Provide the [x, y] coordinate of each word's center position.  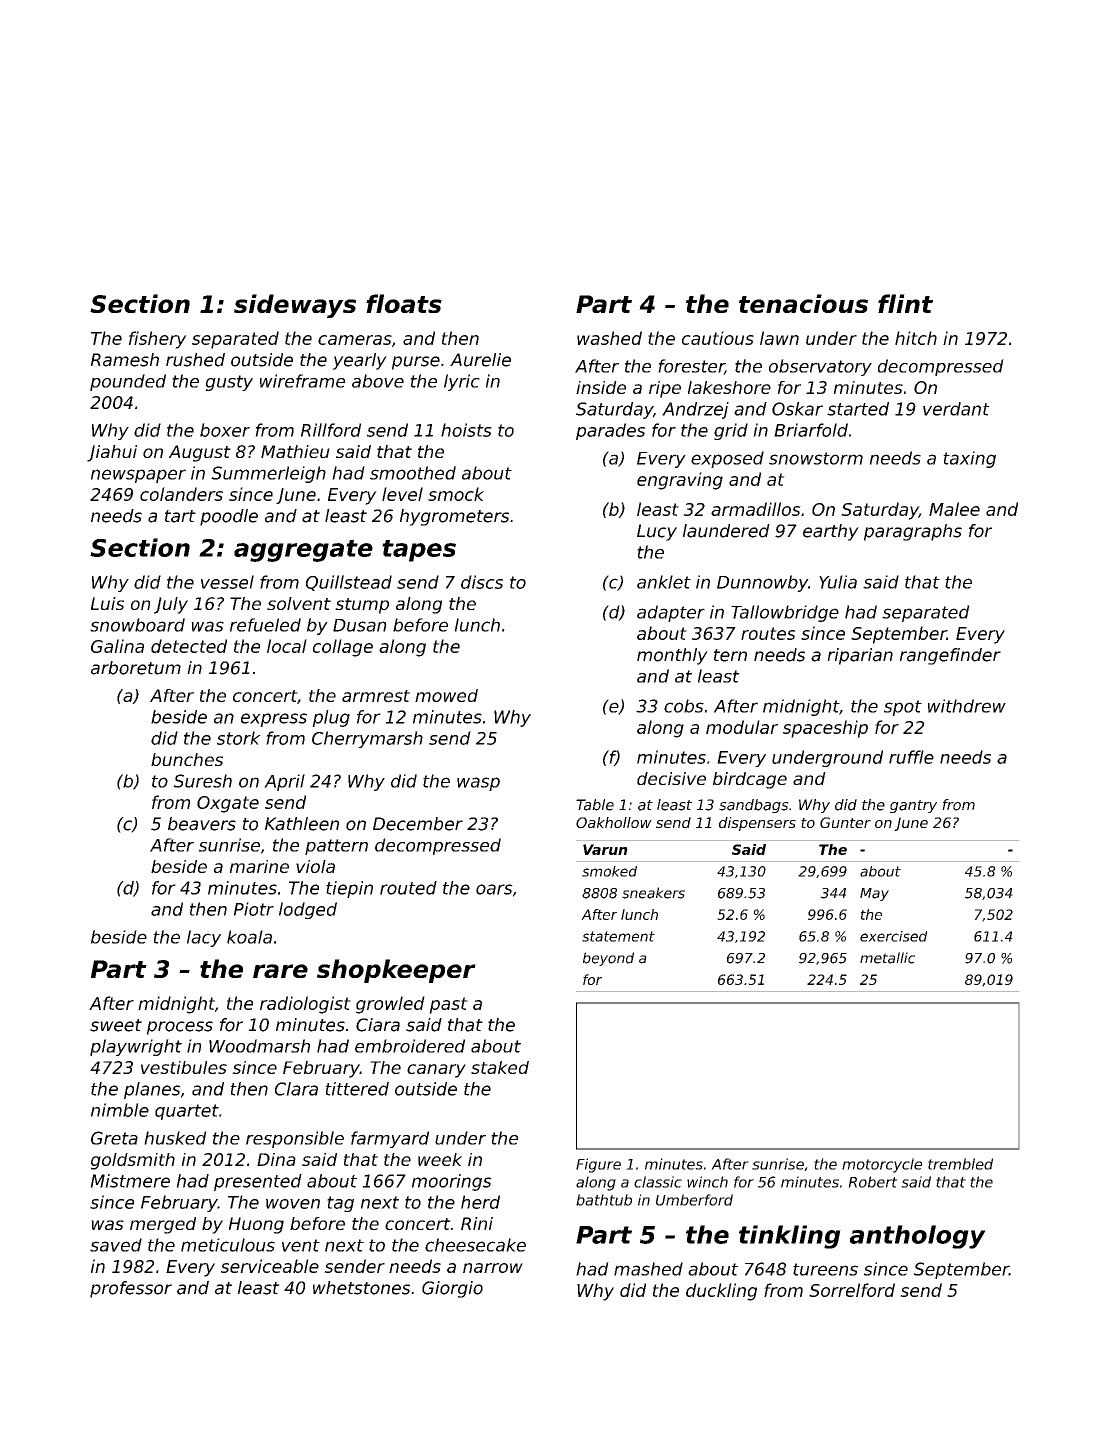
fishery [158, 340]
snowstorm [816, 458]
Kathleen [302, 824]
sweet [116, 1025]
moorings [452, 1182]
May [874, 894]
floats [404, 303]
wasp [478, 784]
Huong [256, 1225]
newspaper [138, 476]
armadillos [756, 509]
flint [905, 303]
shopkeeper [396, 971]
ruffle [911, 757]
